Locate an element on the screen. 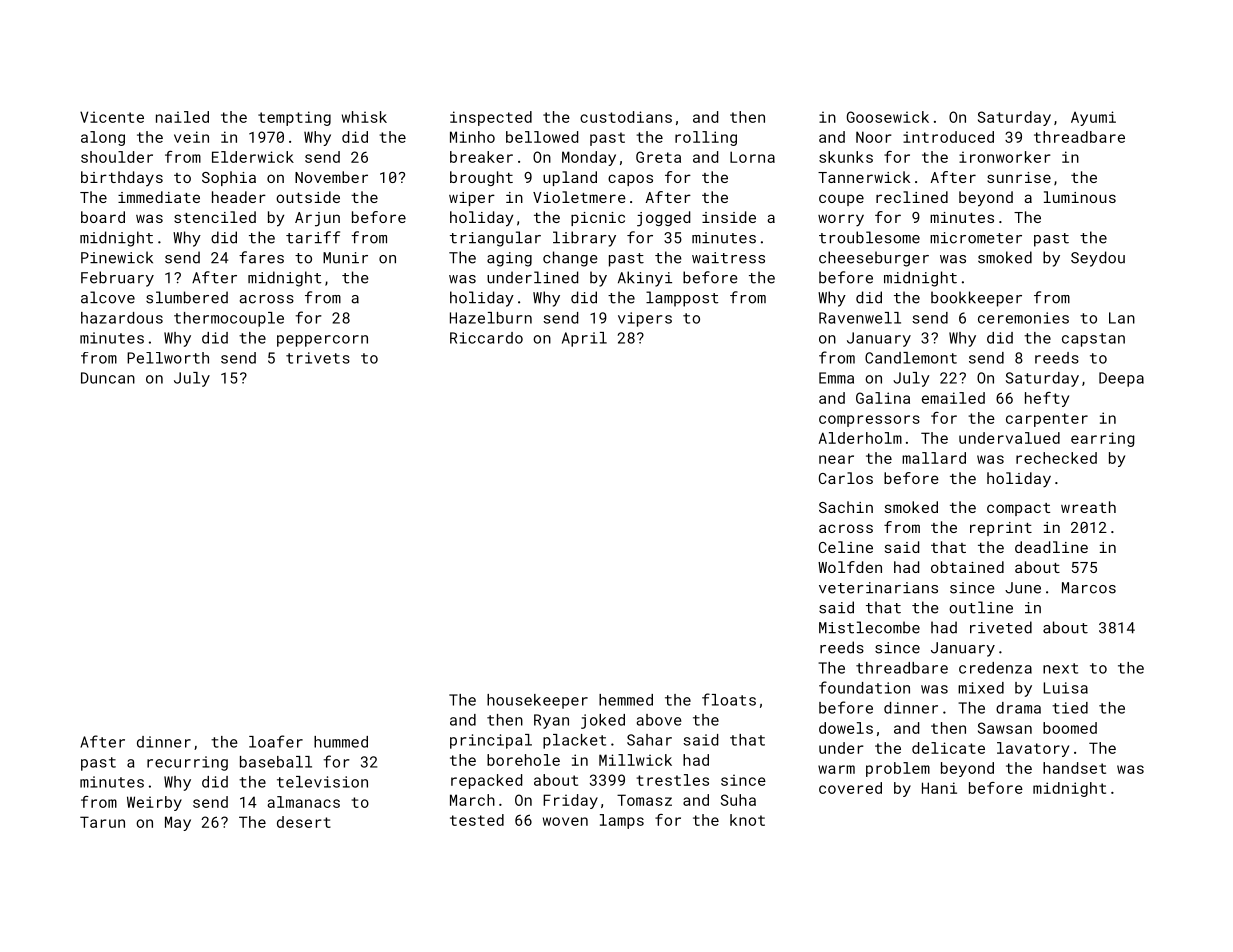 The image size is (1233, 952). lamppost is located at coordinates (682, 299).
